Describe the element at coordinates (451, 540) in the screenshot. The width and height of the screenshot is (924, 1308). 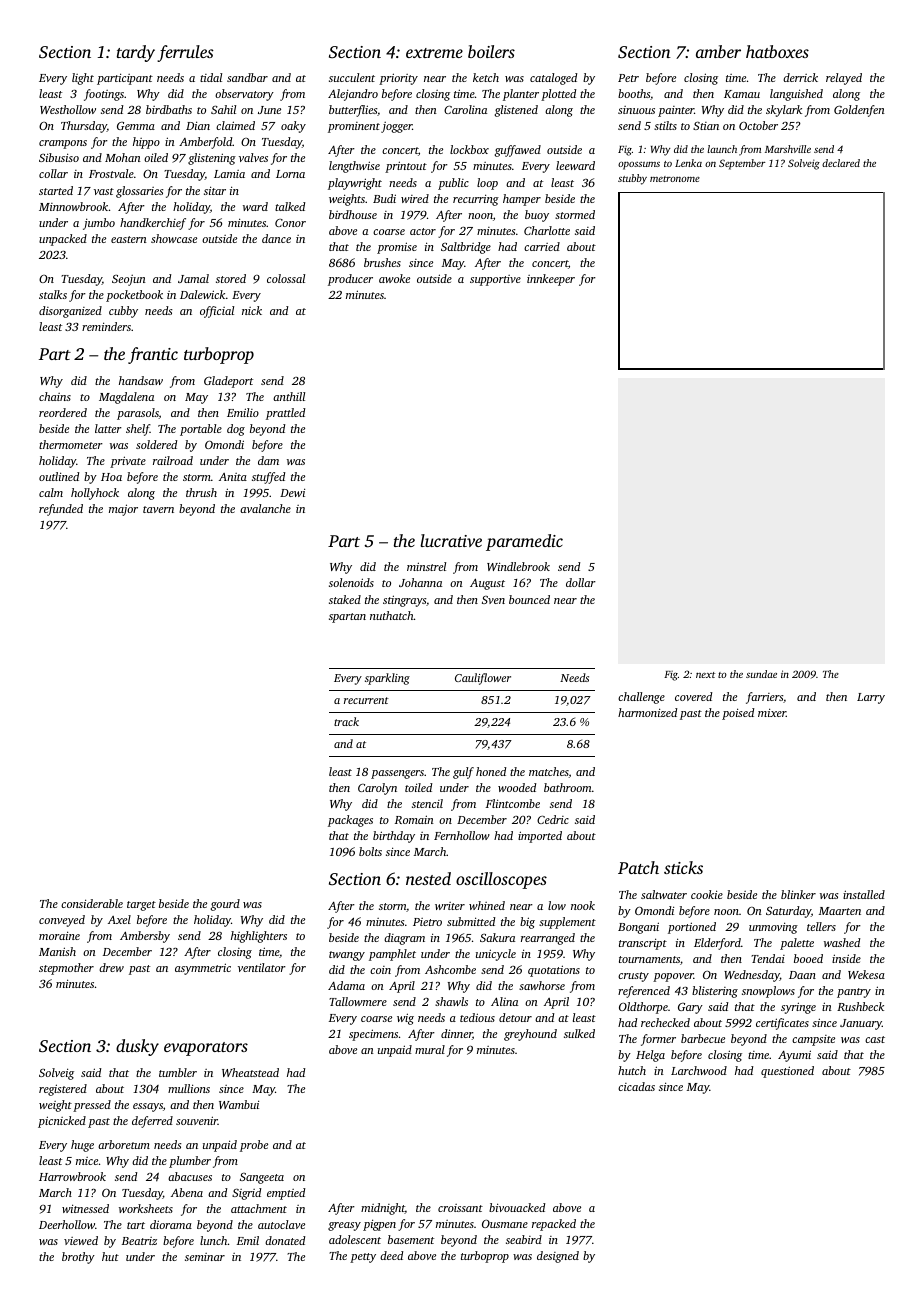
I see `lucrative` at that location.
